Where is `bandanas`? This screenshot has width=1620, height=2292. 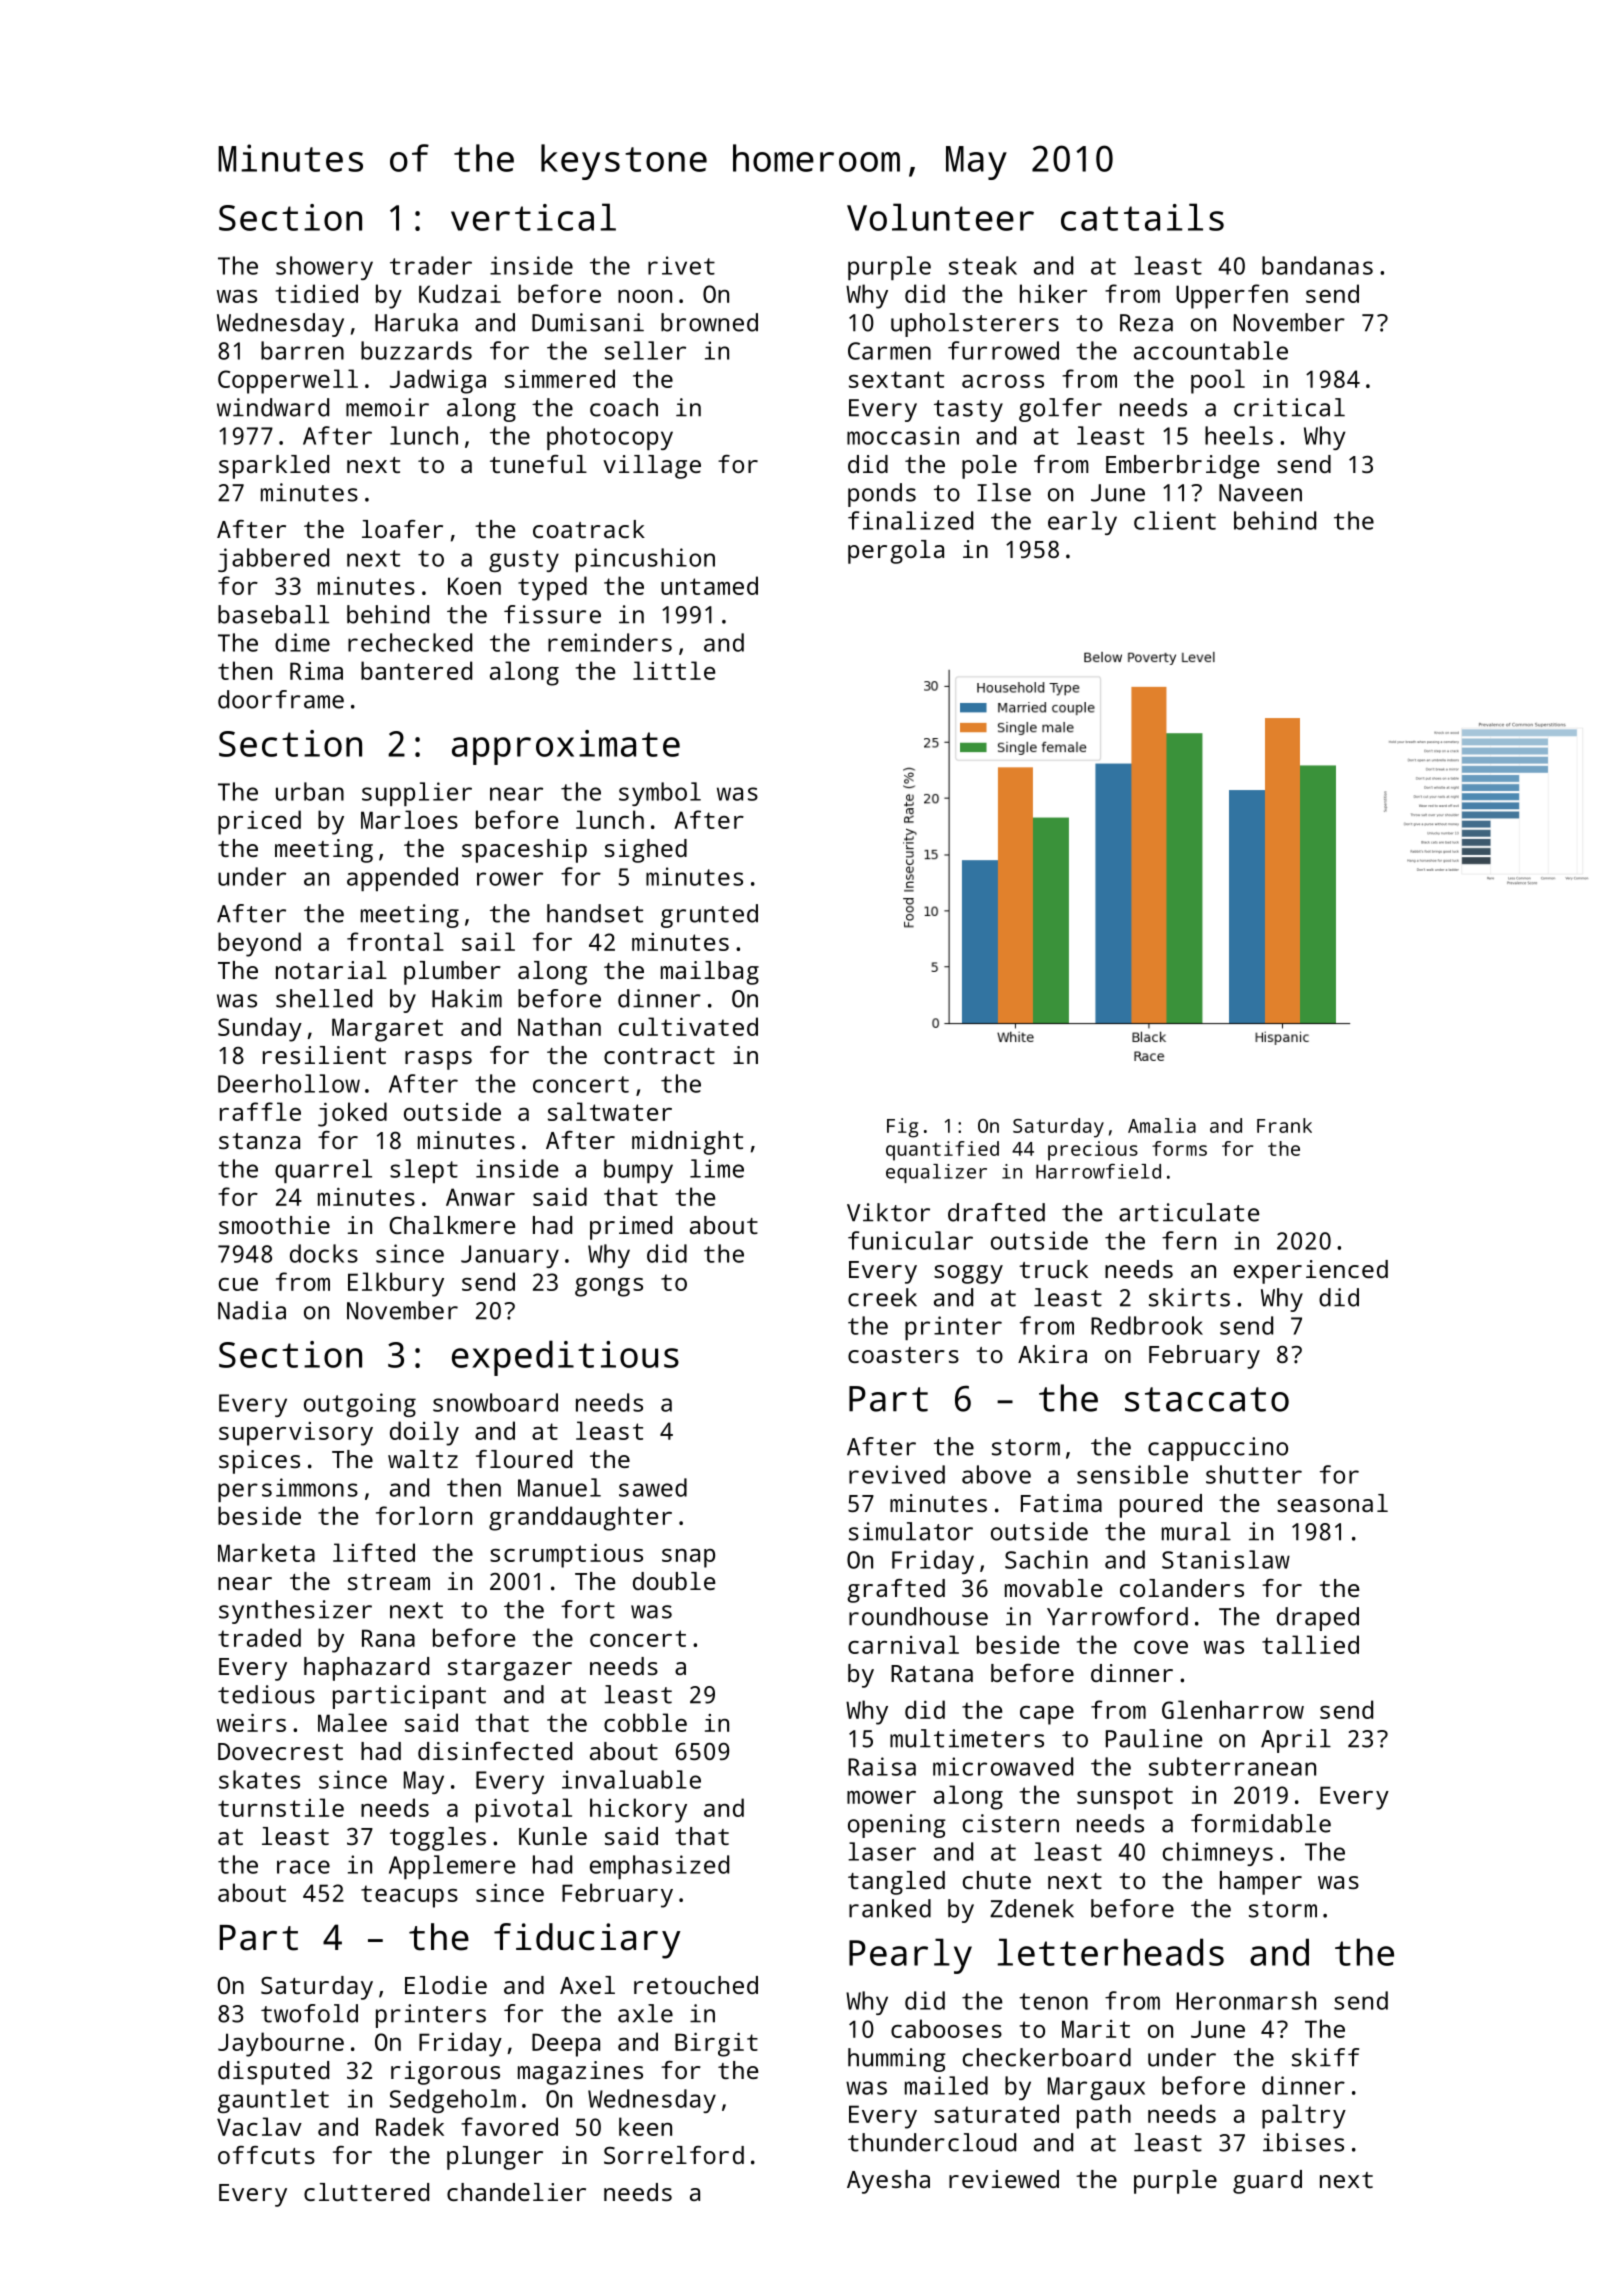
bandanas is located at coordinates (1317, 265).
